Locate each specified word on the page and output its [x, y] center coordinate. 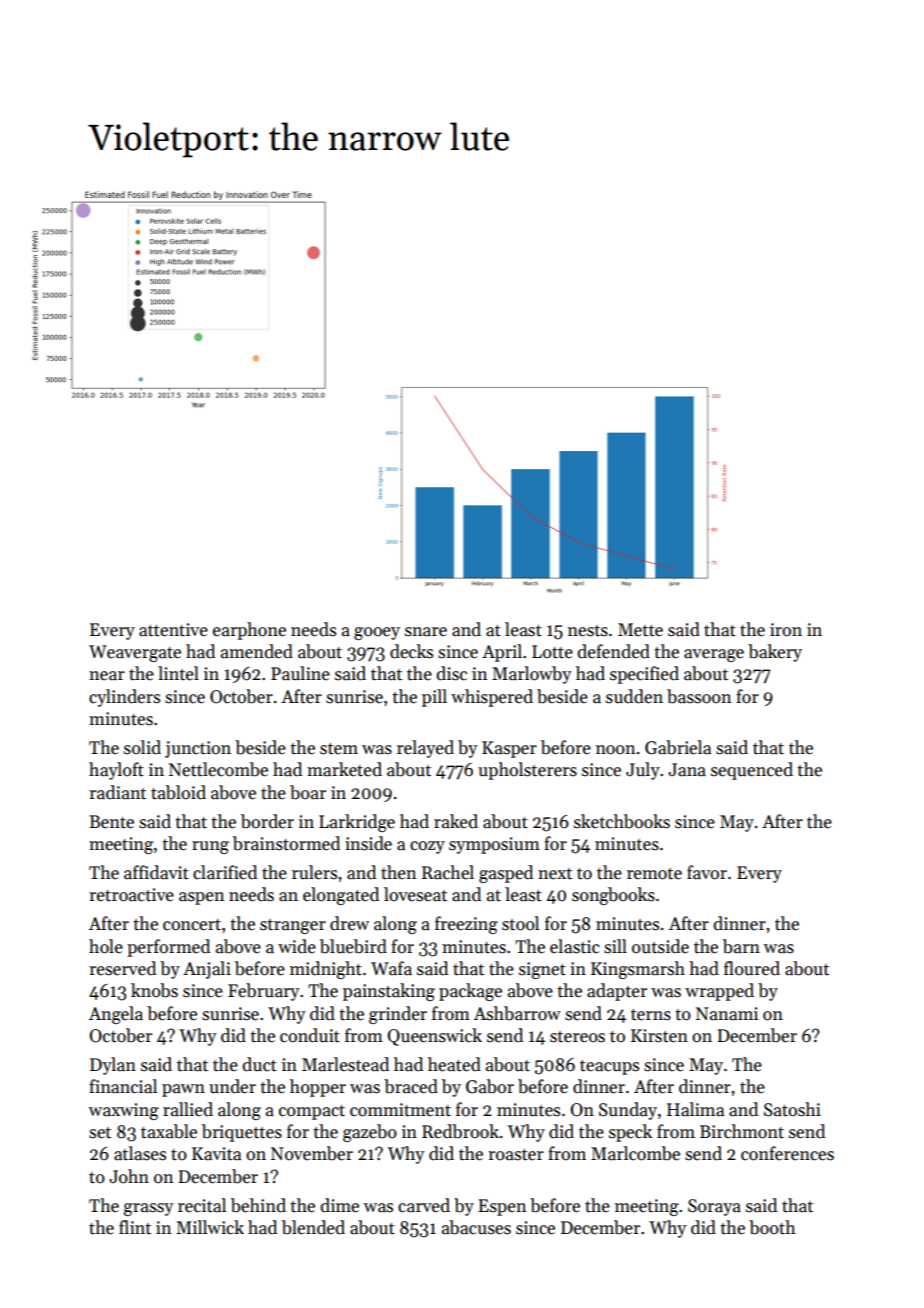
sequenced [752, 771]
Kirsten [659, 1036]
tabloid [178, 792]
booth [772, 1227]
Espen [502, 1207]
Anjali [207, 970]
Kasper [509, 749]
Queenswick [434, 1037]
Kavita [216, 1154]
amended [257, 651]
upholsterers [527, 771]
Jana [687, 770]
